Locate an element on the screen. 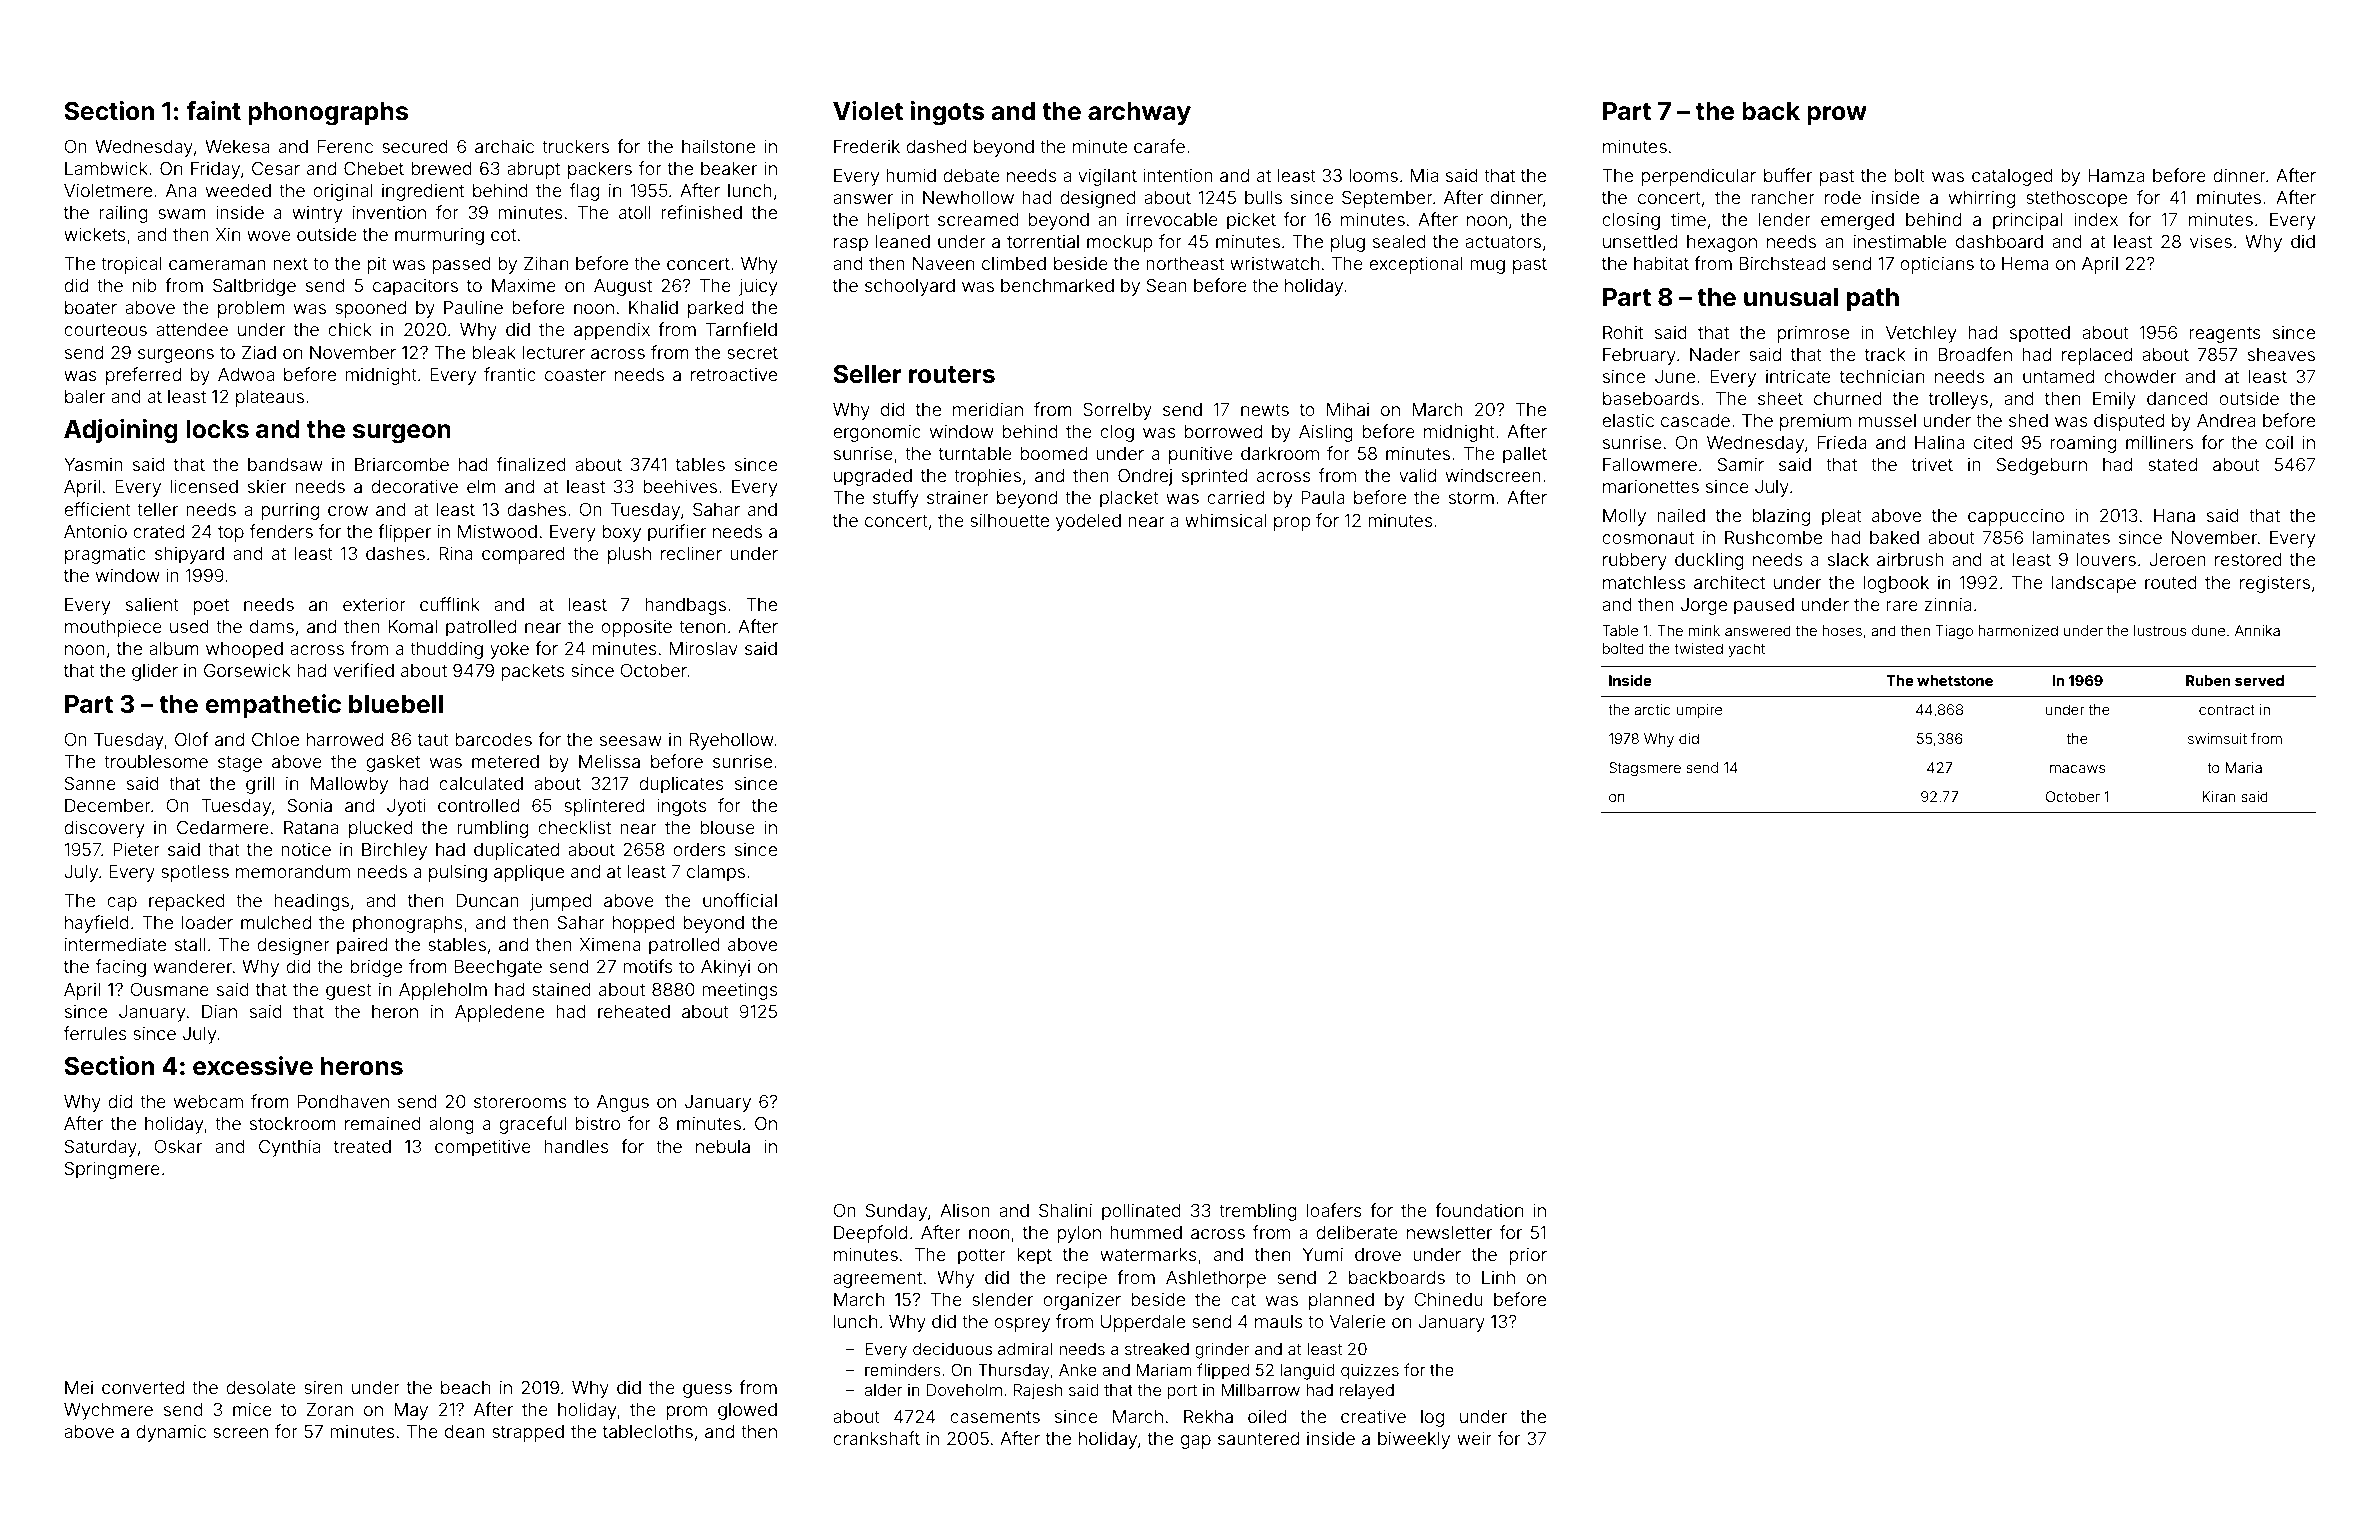 This screenshot has width=2380, height=1540. Ryehollow is located at coordinates (732, 741).
